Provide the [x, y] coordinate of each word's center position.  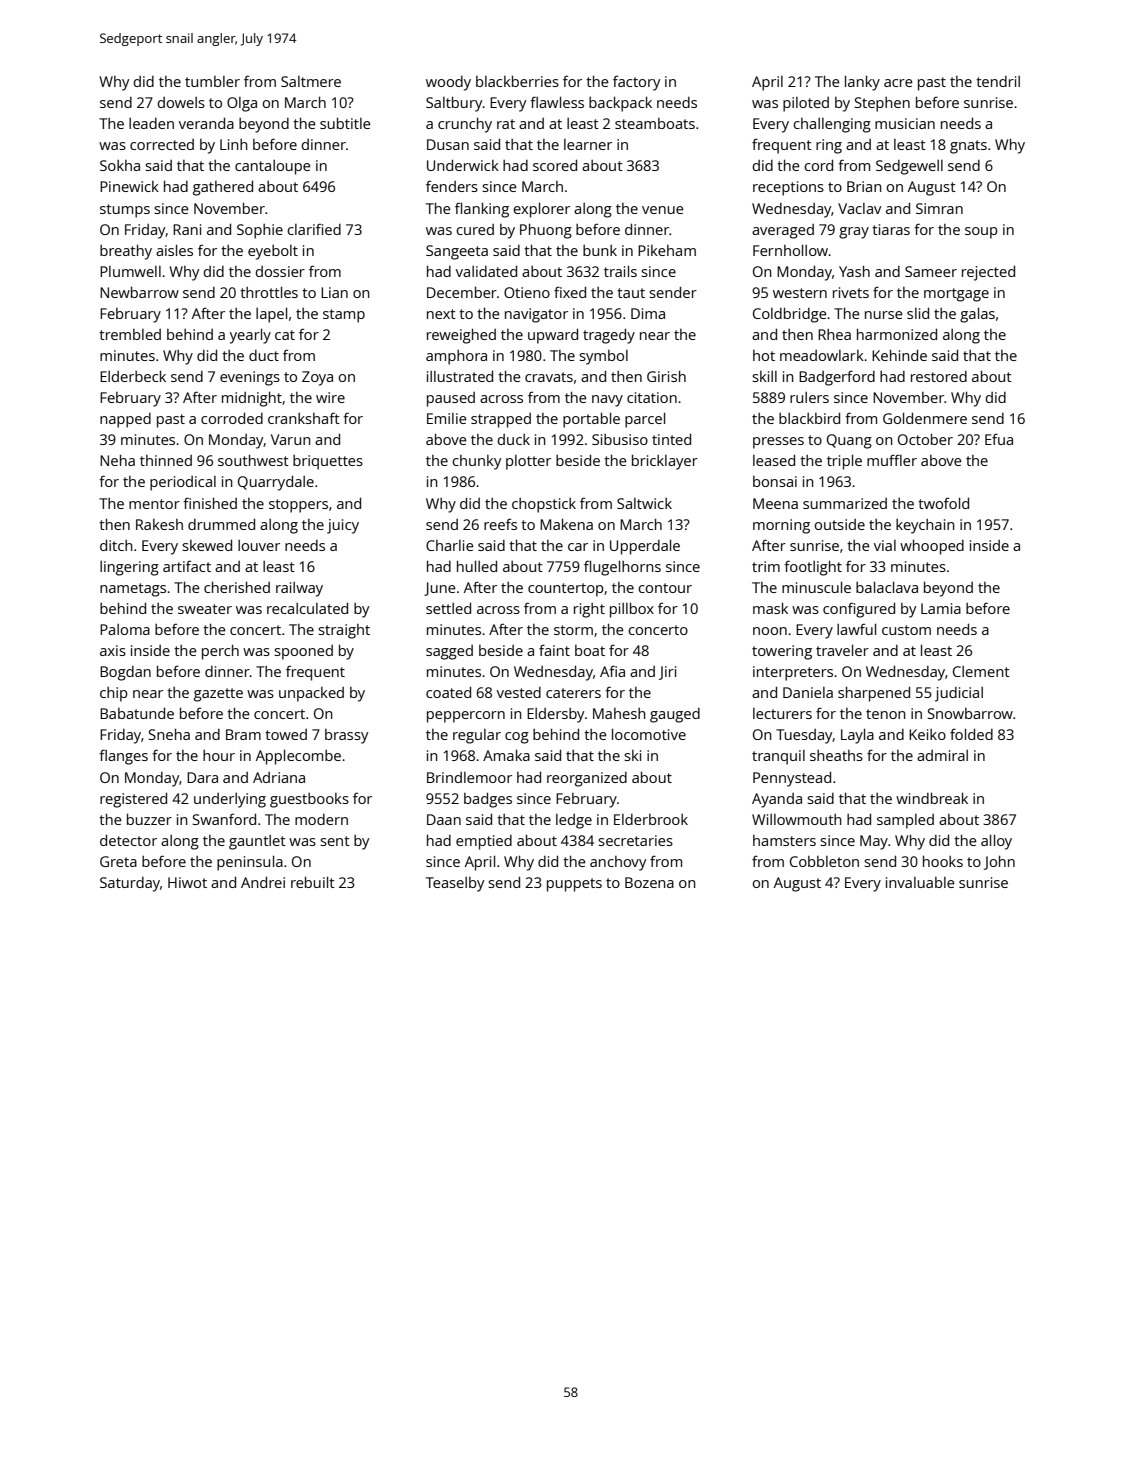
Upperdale [645, 547]
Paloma [125, 629]
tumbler [212, 81]
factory [636, 83]
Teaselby [455, 884]
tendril [998, 81]
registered [133, 800]
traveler [842, 650]
